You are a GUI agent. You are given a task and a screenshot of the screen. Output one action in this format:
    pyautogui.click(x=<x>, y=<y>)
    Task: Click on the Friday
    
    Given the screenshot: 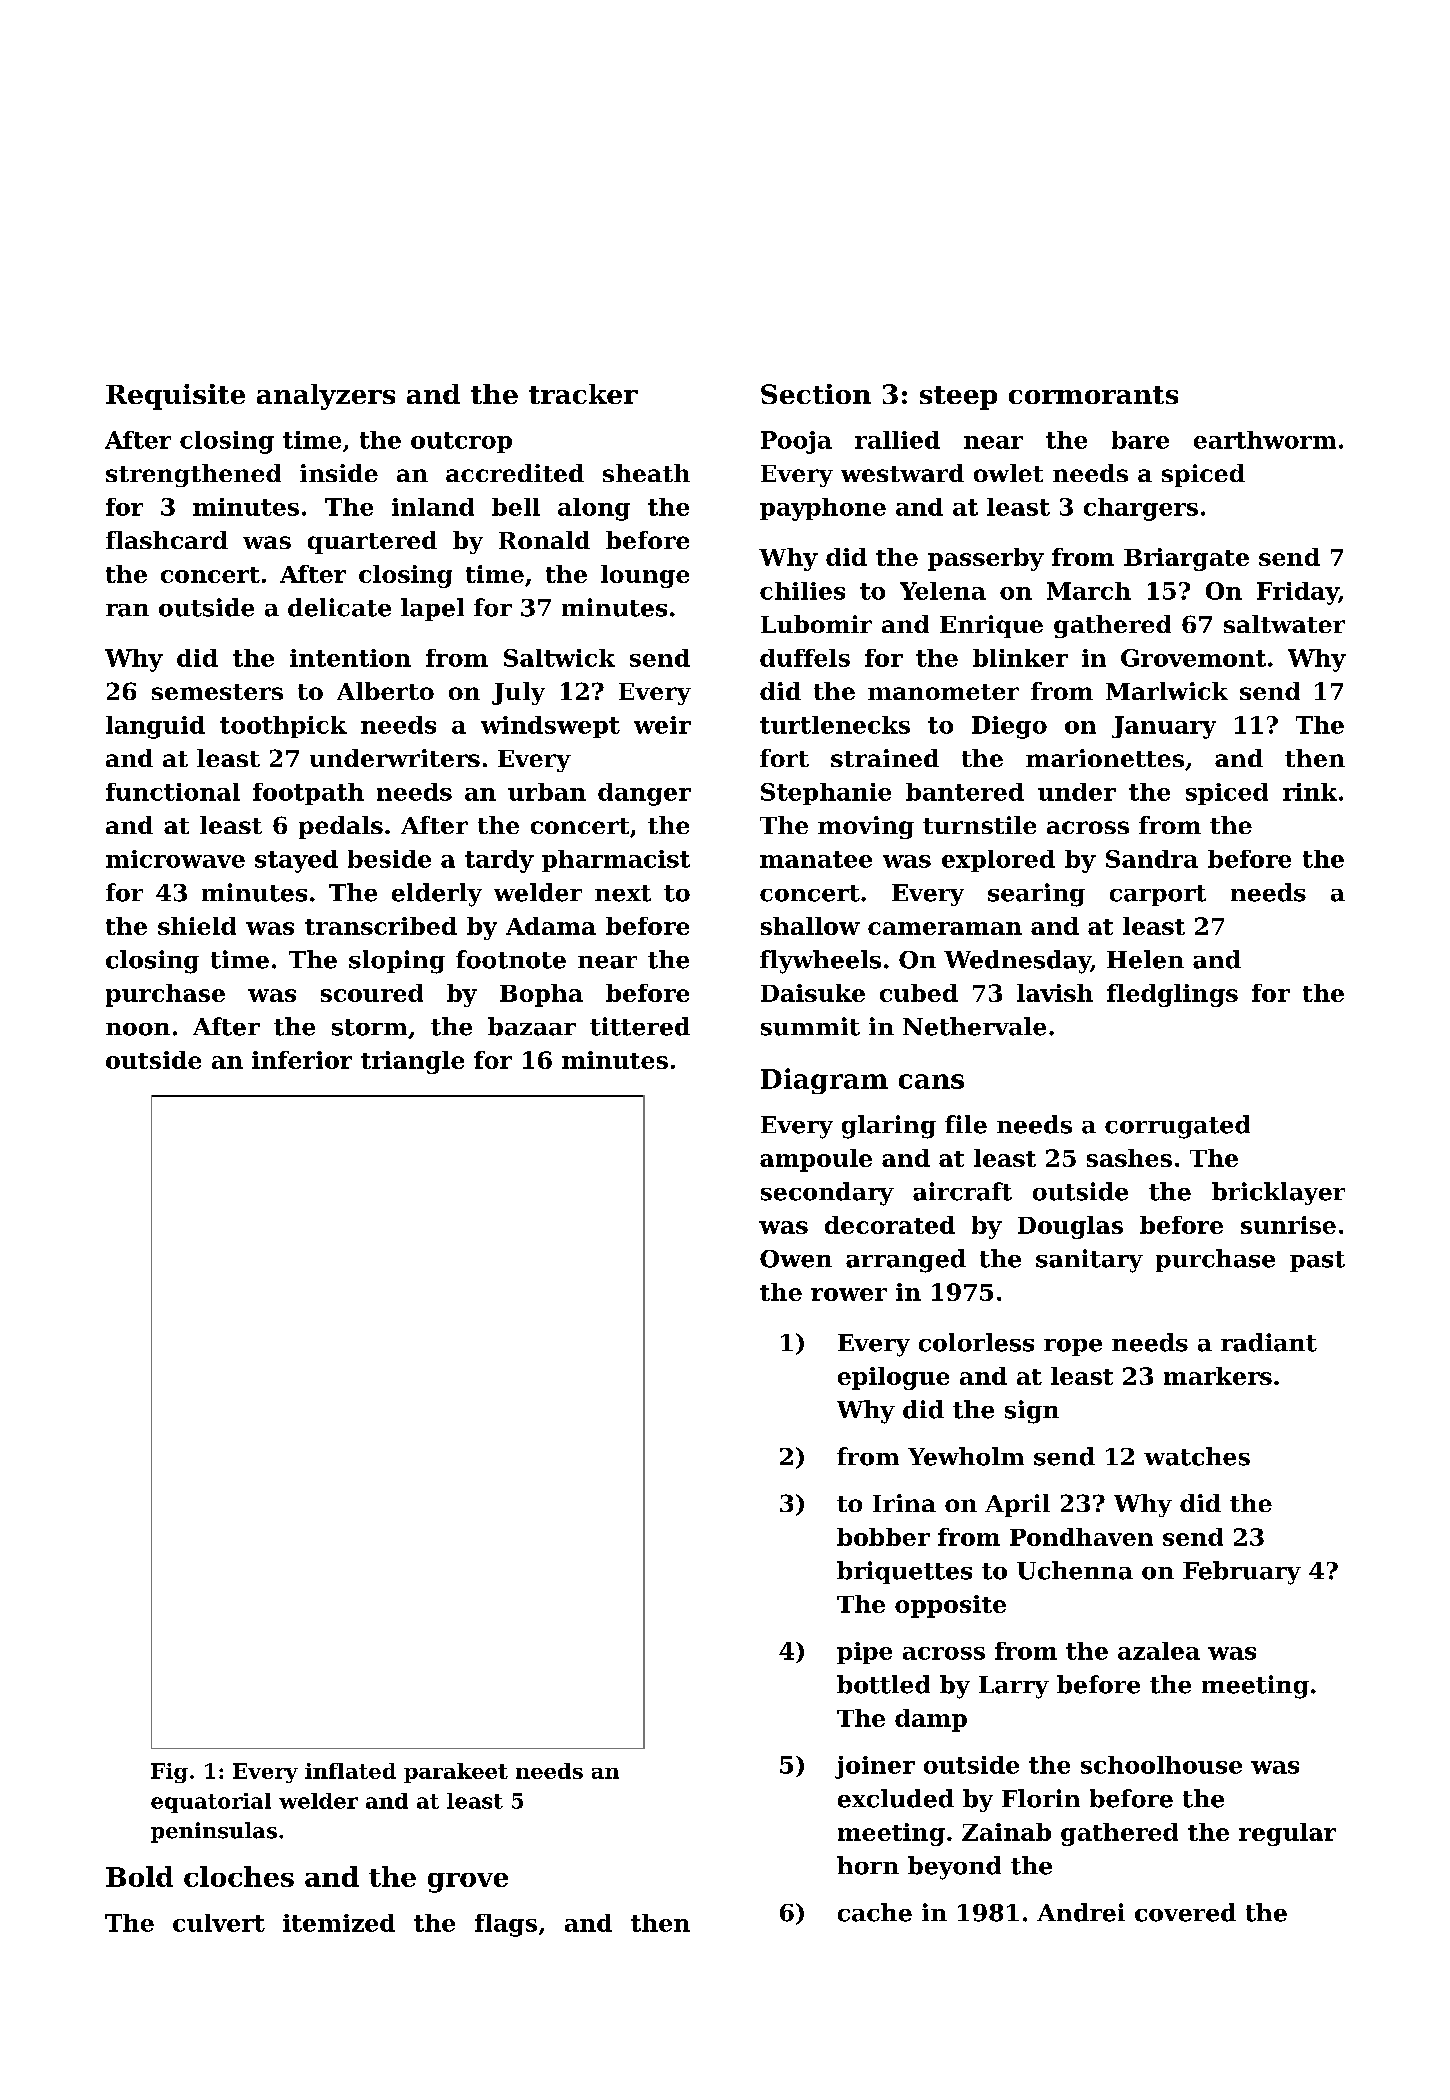 What is the action you would take?
    pyautogui.click(x=1297, y=593)
